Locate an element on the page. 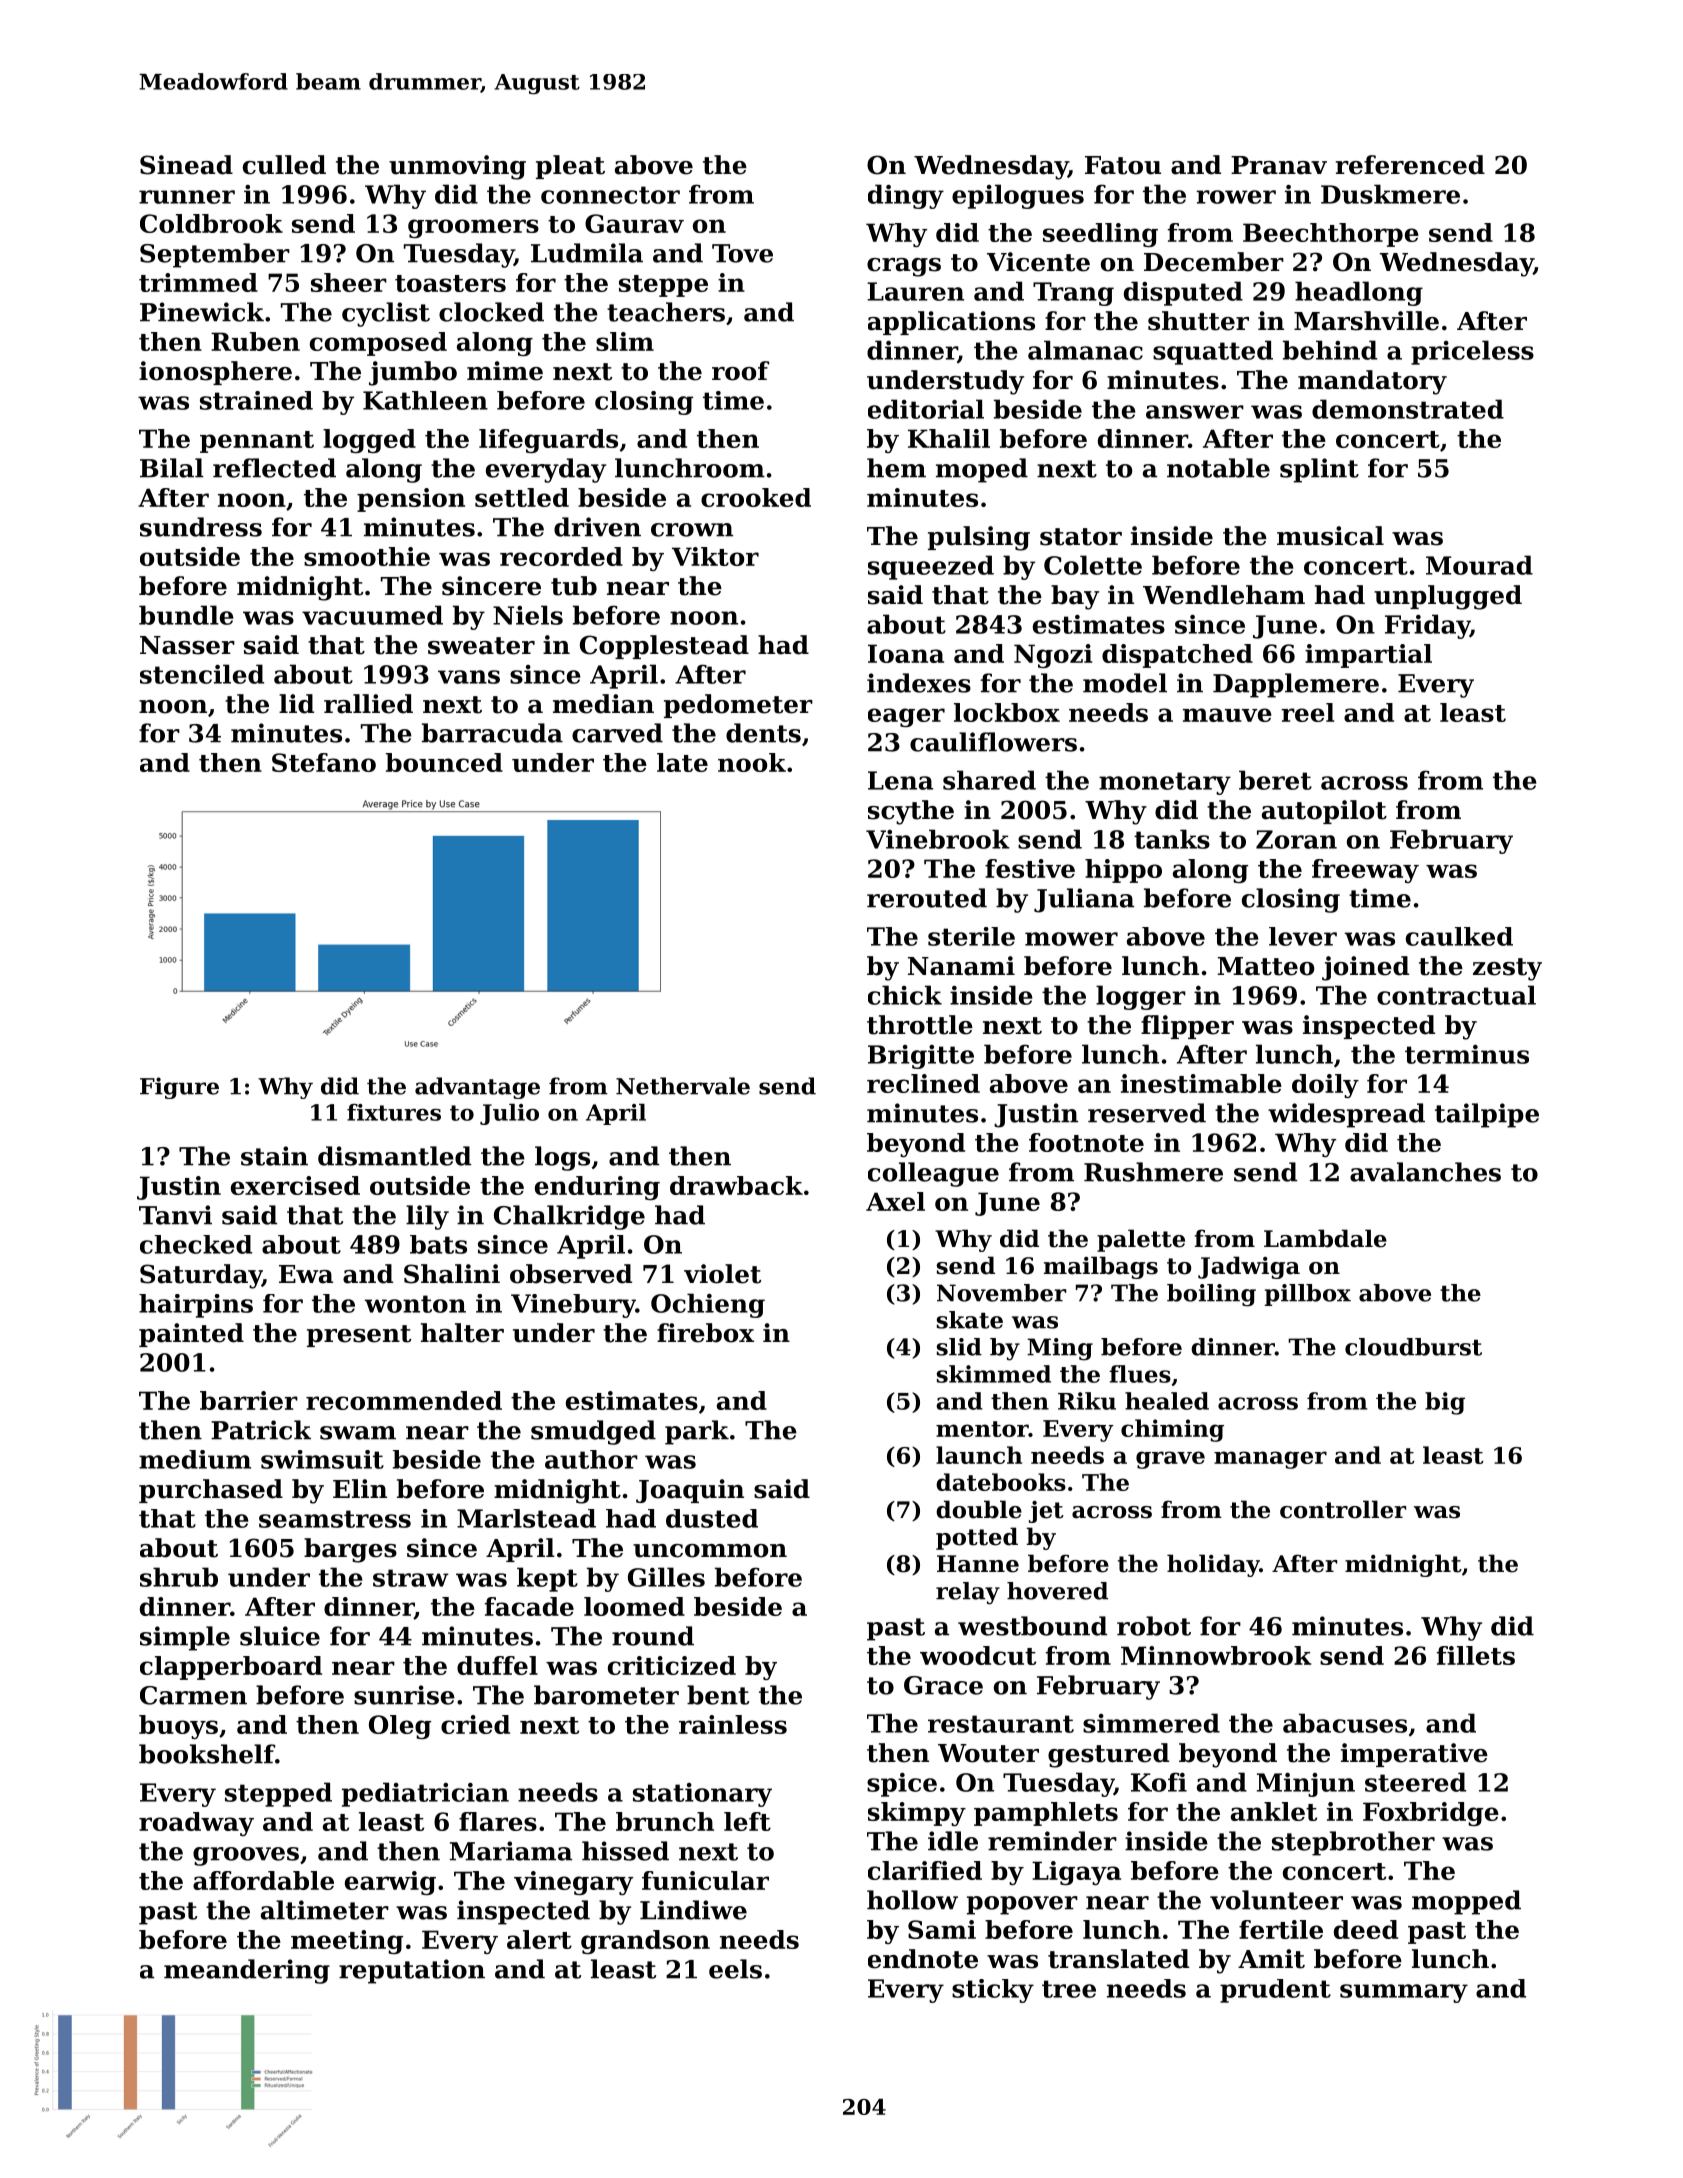 The image size is (1683, 2178). Sinead is located at coordinates (186, 165).
